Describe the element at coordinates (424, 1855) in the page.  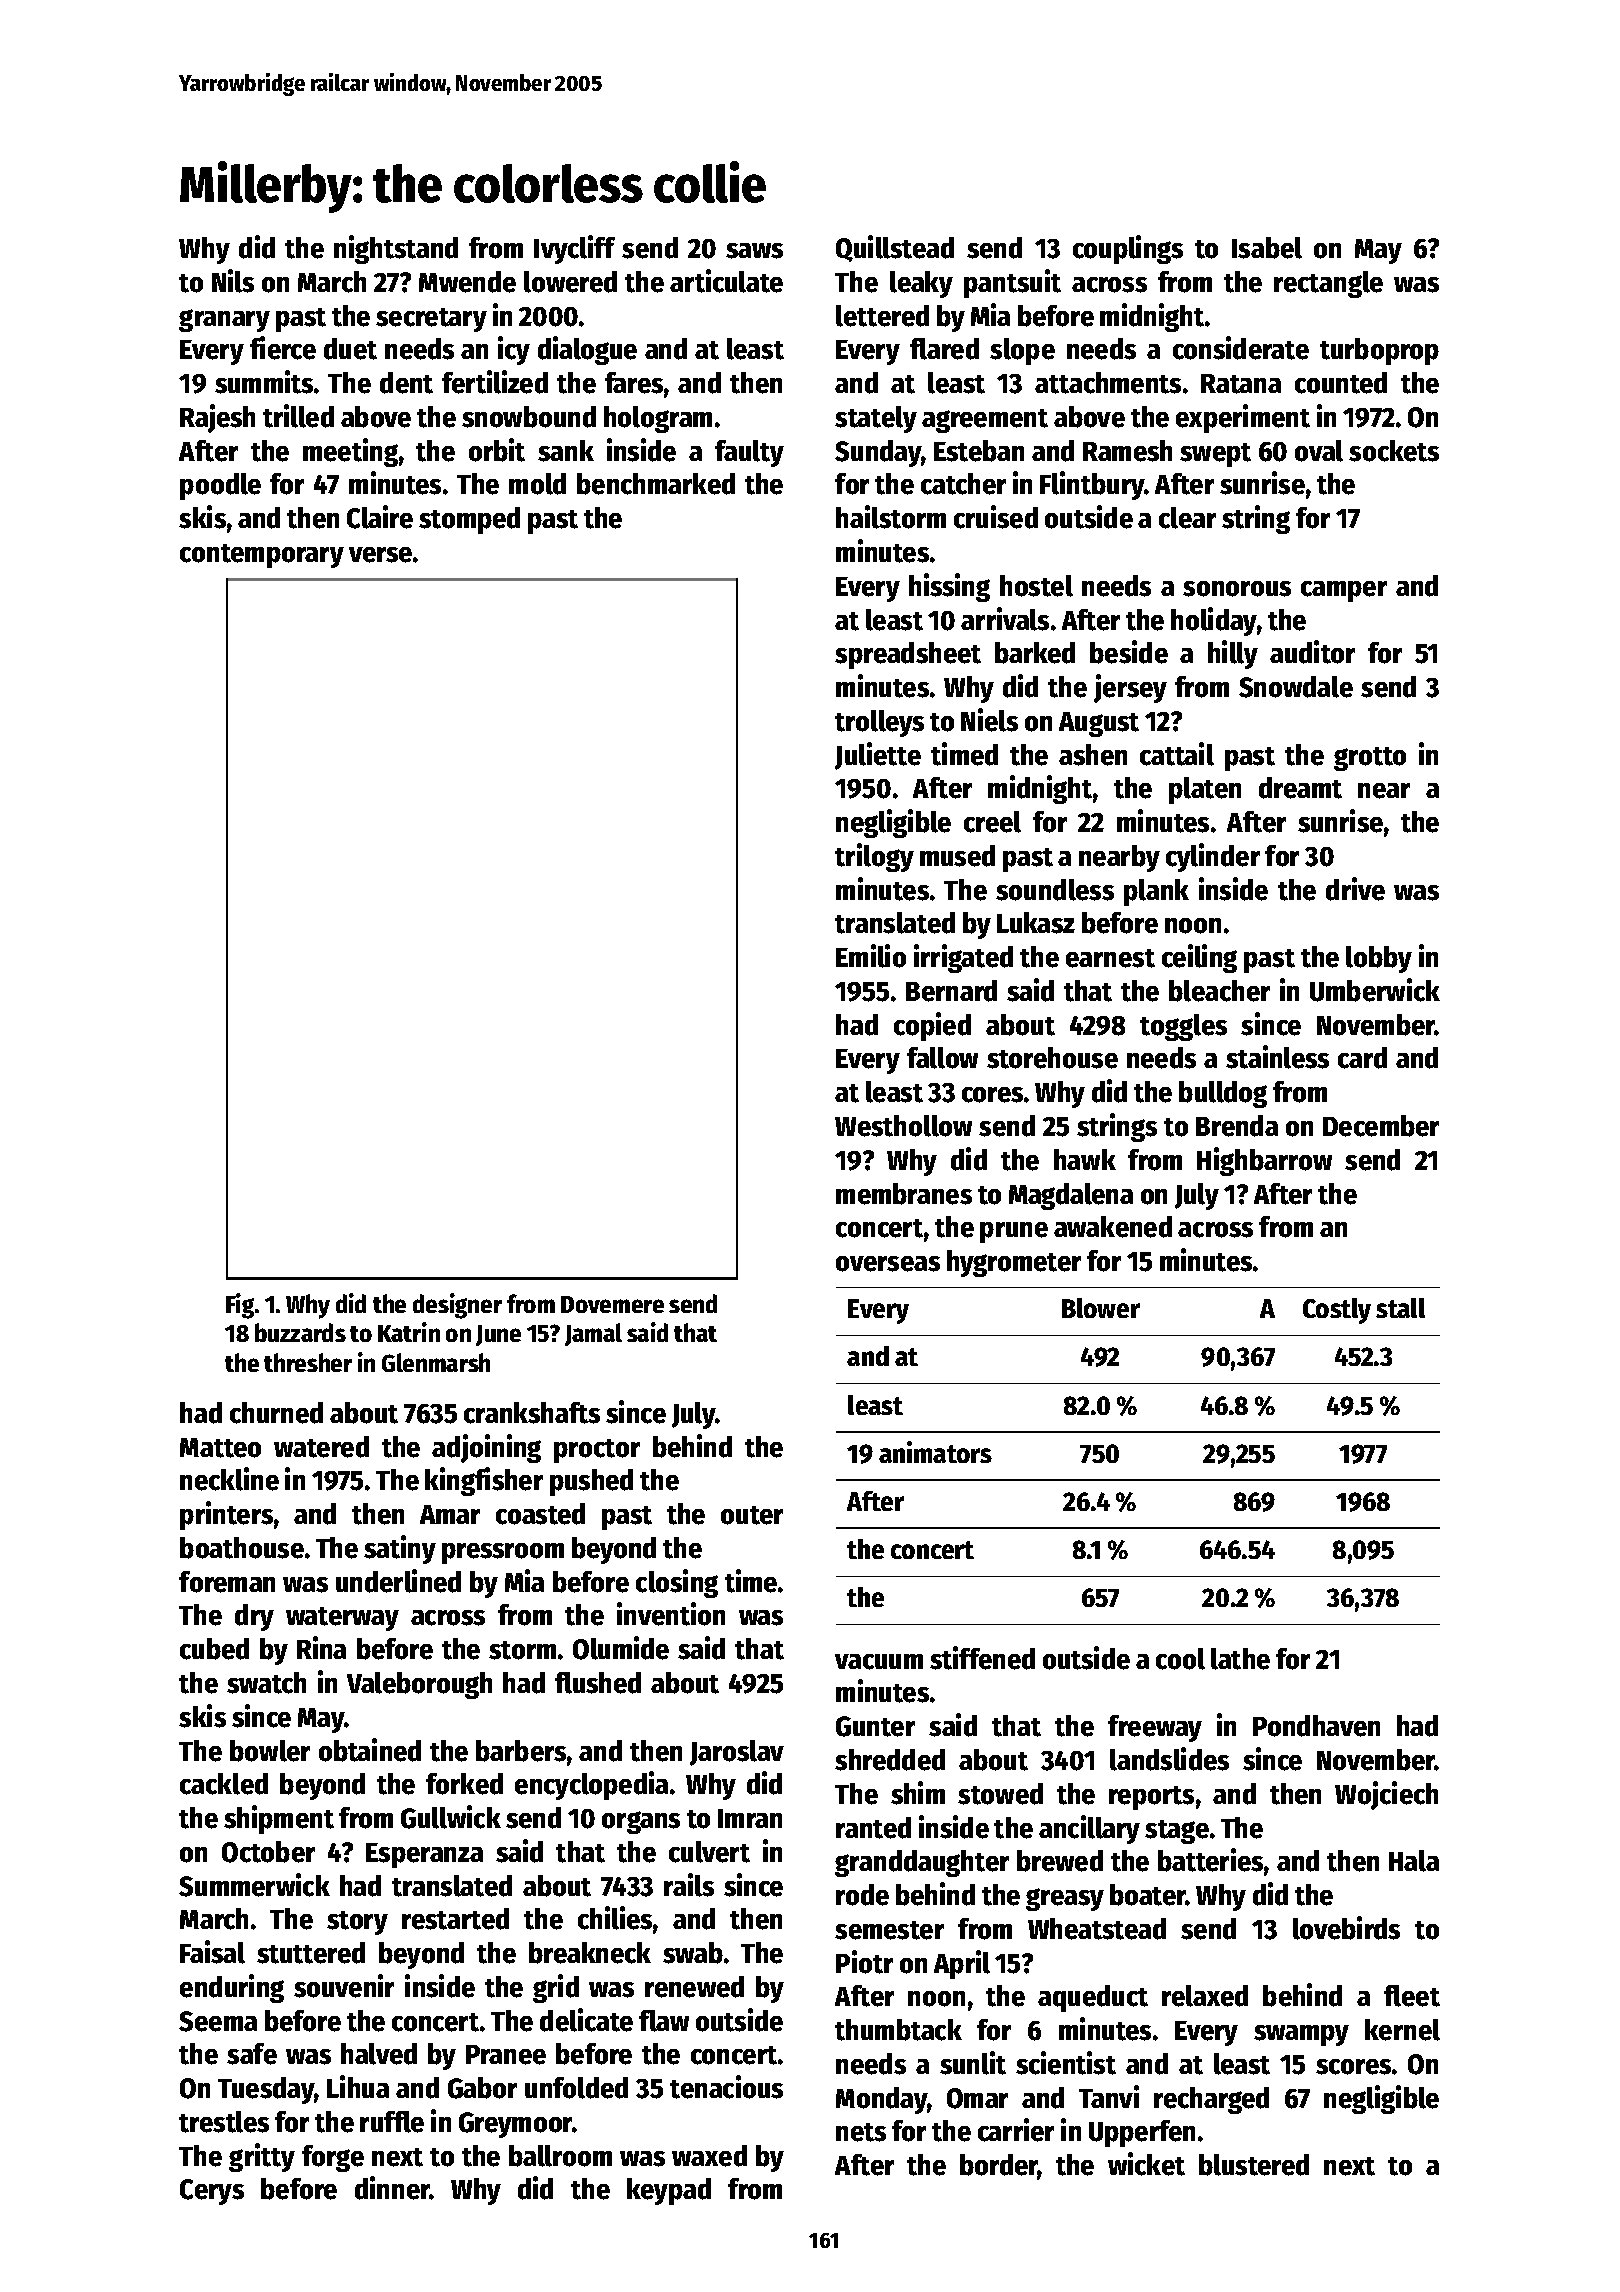
I see `Esperanza` at that location.
